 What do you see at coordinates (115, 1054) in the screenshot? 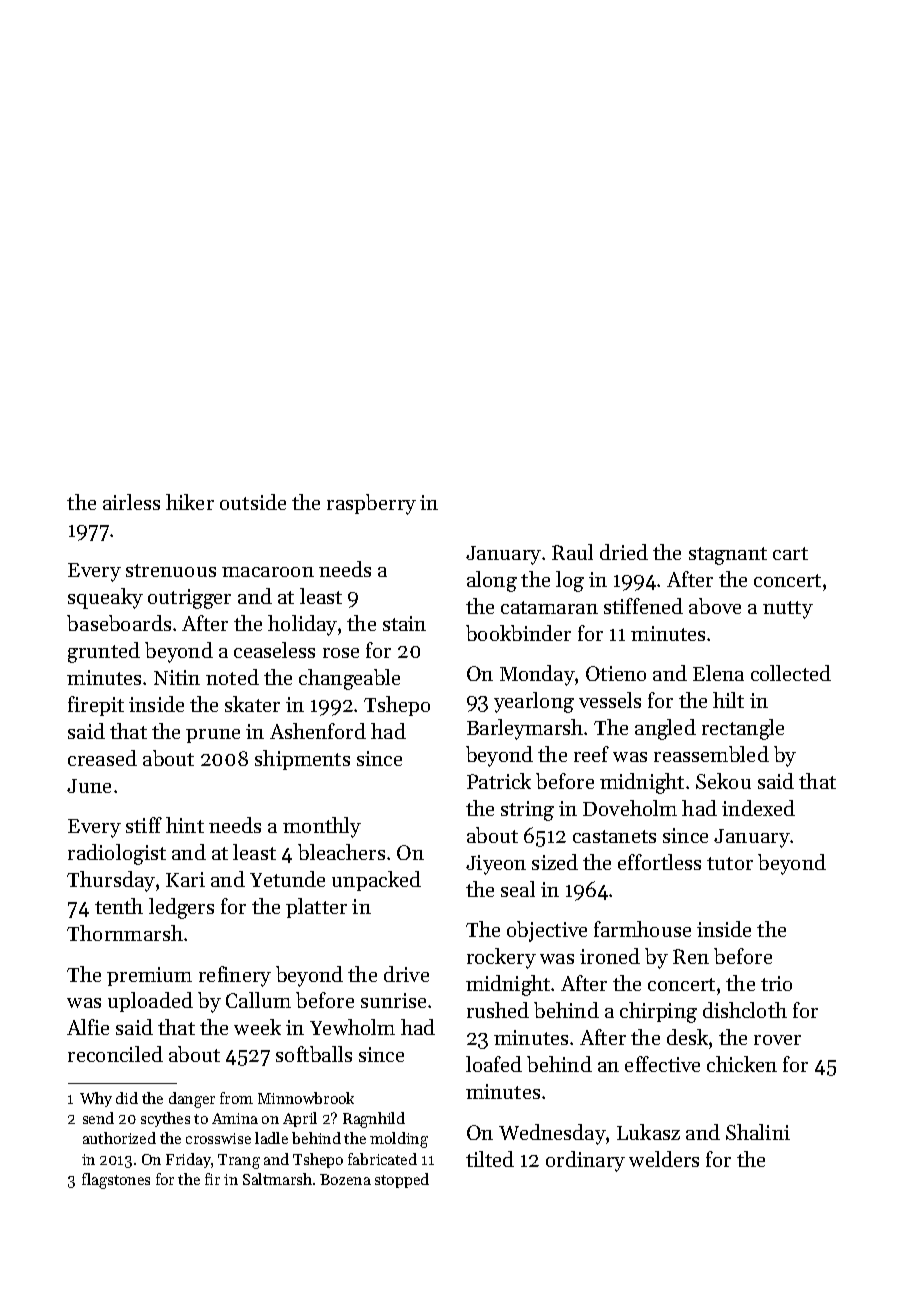
I see `reconciled` at bounding box center [115, 1054].
